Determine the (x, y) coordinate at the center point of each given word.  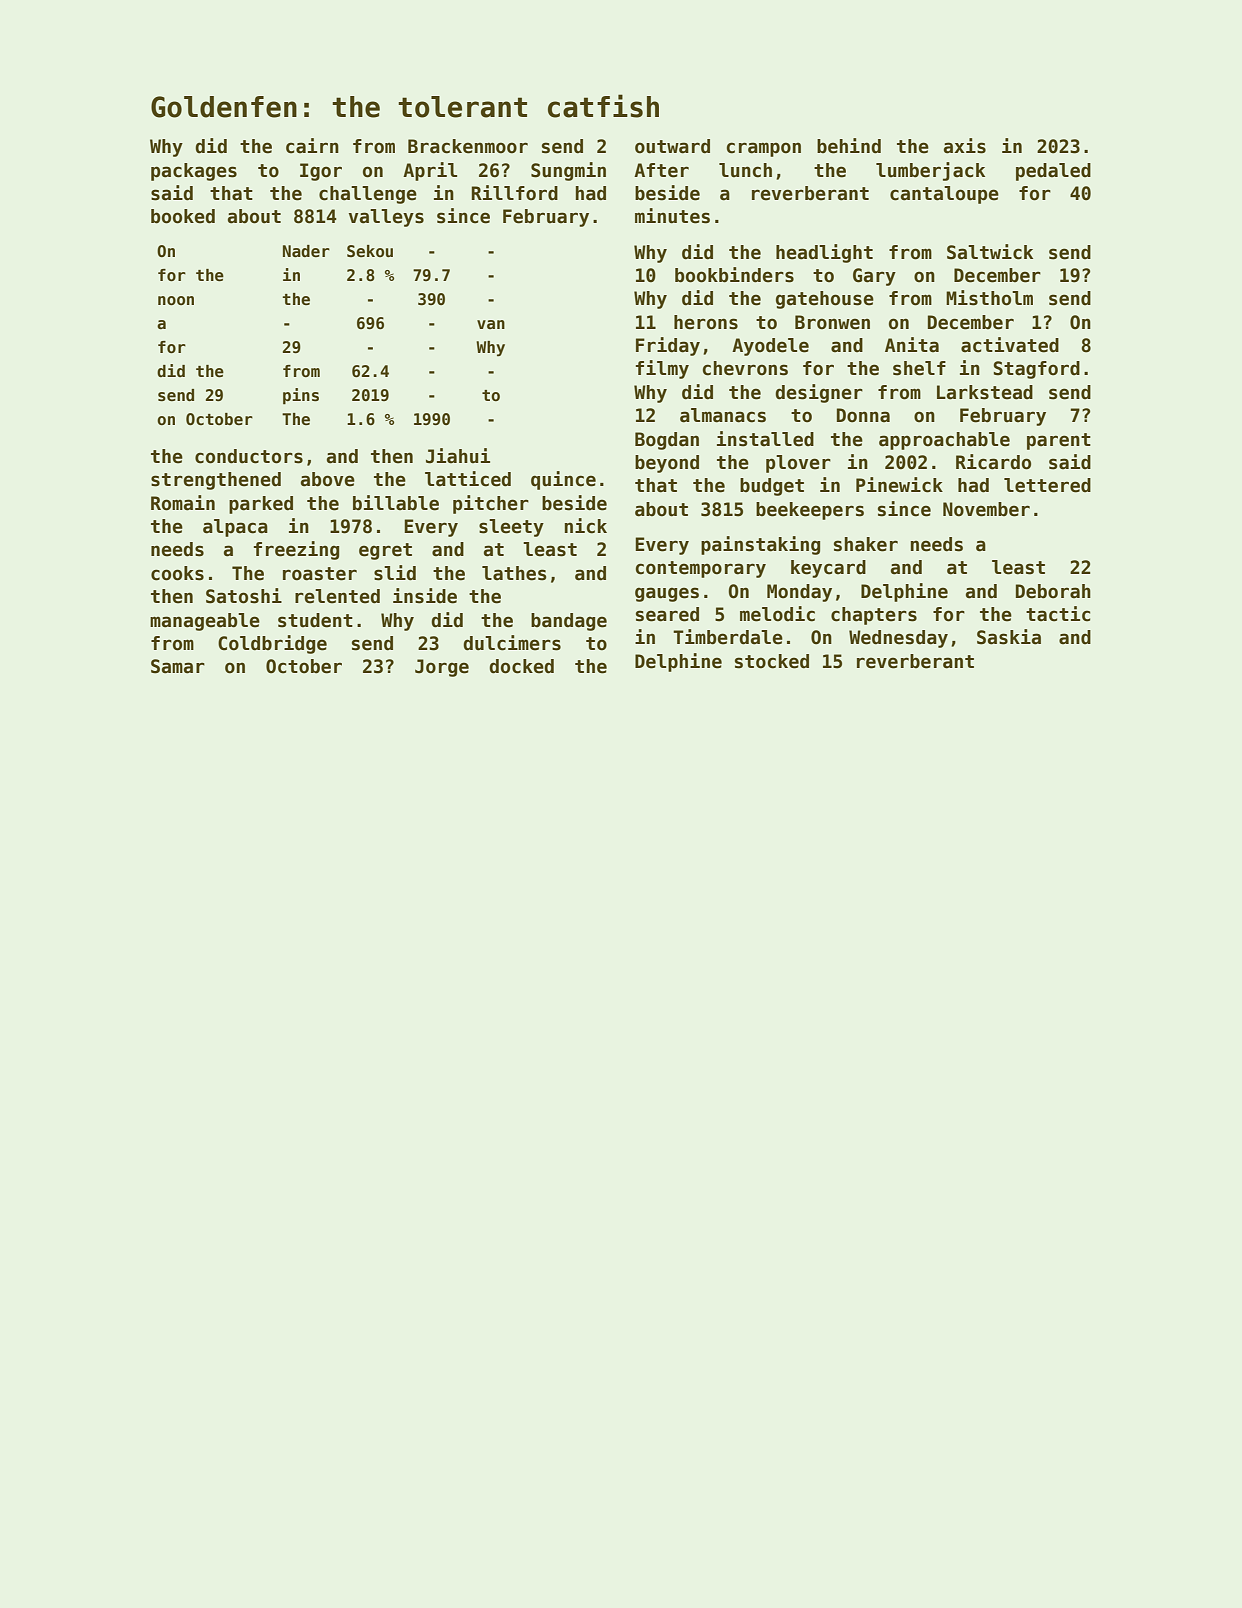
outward (672, 146)
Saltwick (990, 252)
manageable (205, 622)
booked (183, 216)
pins (301, 396)
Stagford (1036, 370)
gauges (667, 594)
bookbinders (734, 275)
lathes (514, 573)
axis (965, 146)
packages (194, 172)
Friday (668, 346)
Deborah (1053, 591)
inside (425, 596)
